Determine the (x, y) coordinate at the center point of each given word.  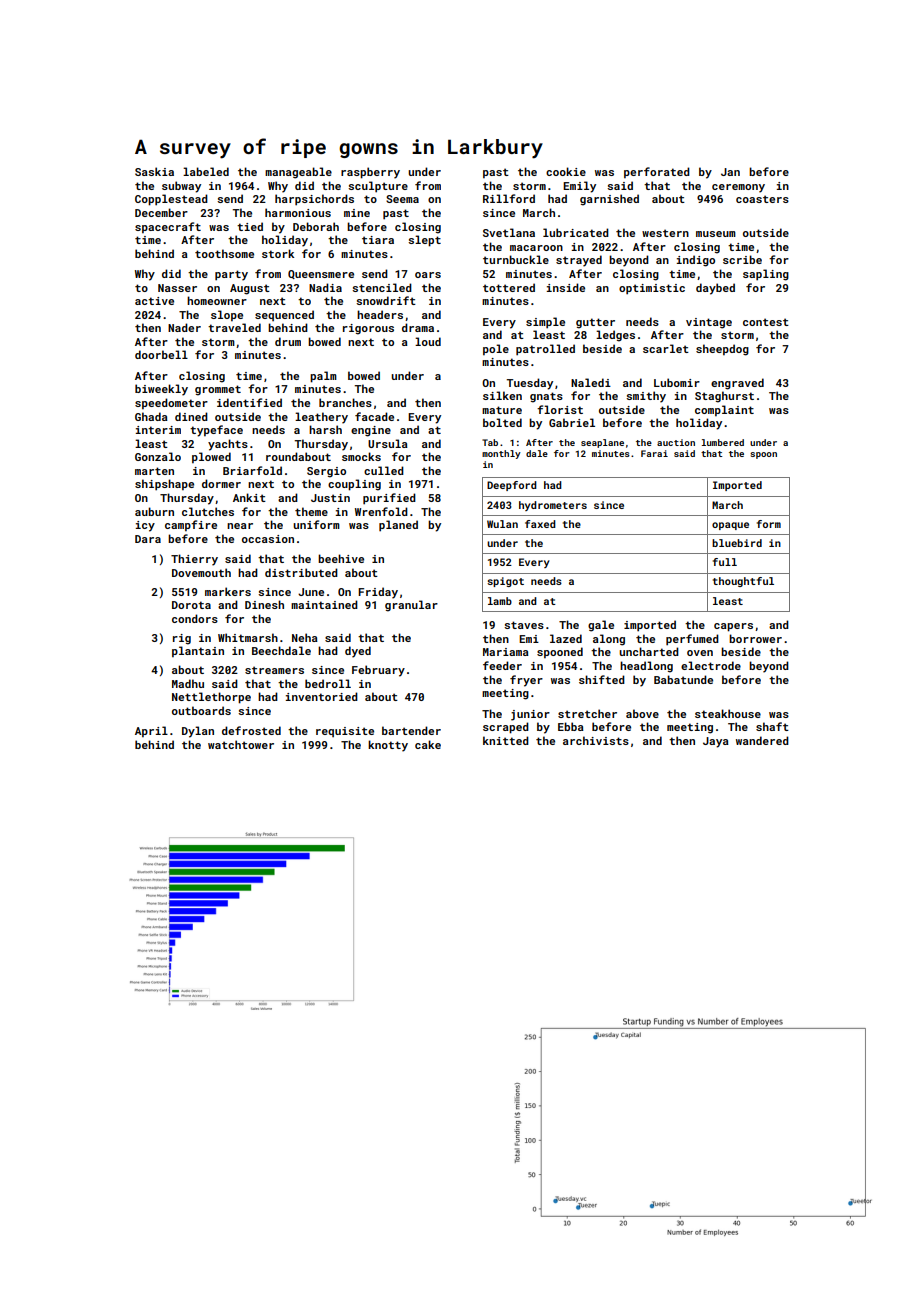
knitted (506, 740)
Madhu (188, 683)
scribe (742, 259)
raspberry (370, 173)
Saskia (154, 171)
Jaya (716, 742)
